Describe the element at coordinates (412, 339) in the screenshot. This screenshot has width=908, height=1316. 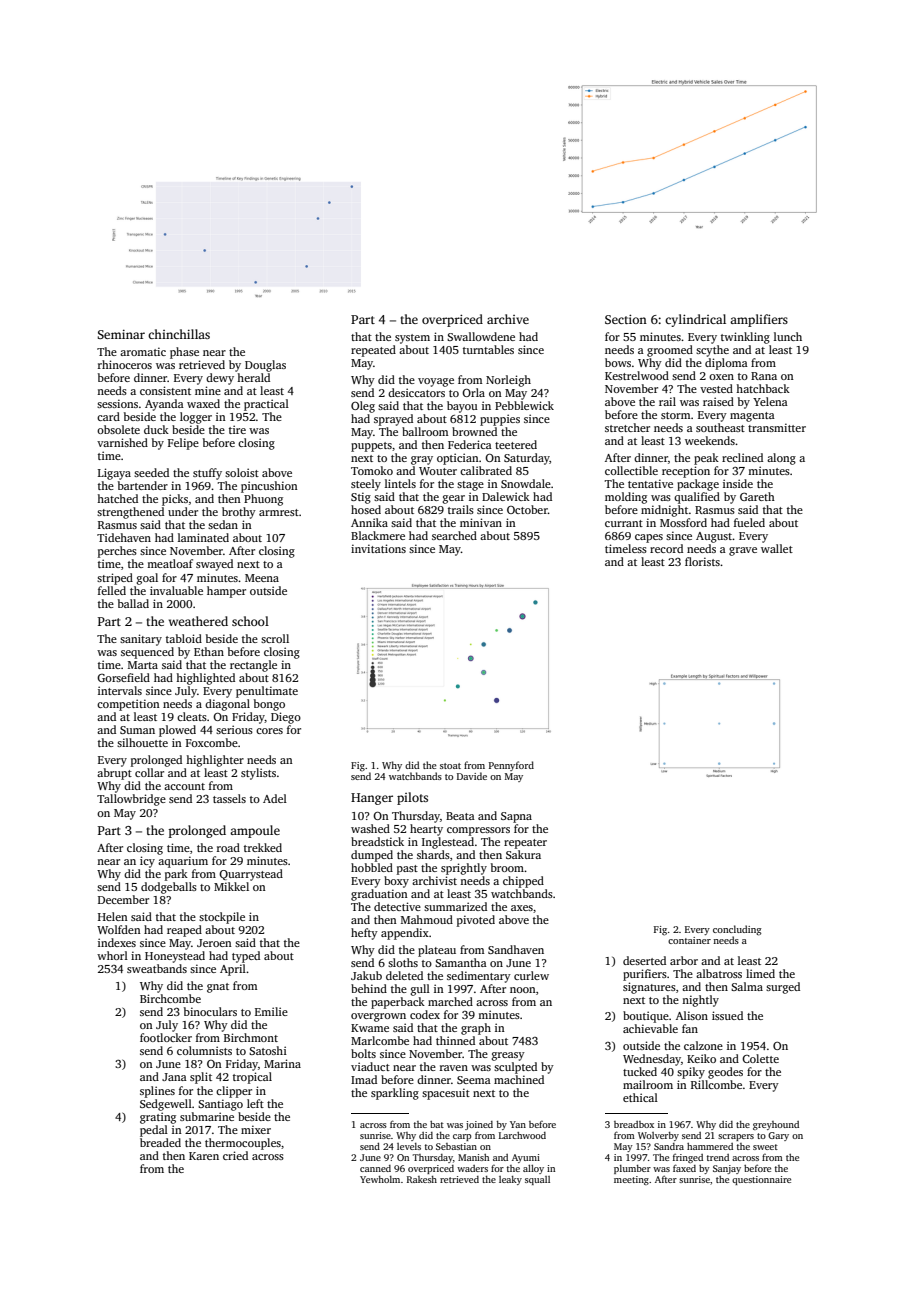
I see `system` at that location.
